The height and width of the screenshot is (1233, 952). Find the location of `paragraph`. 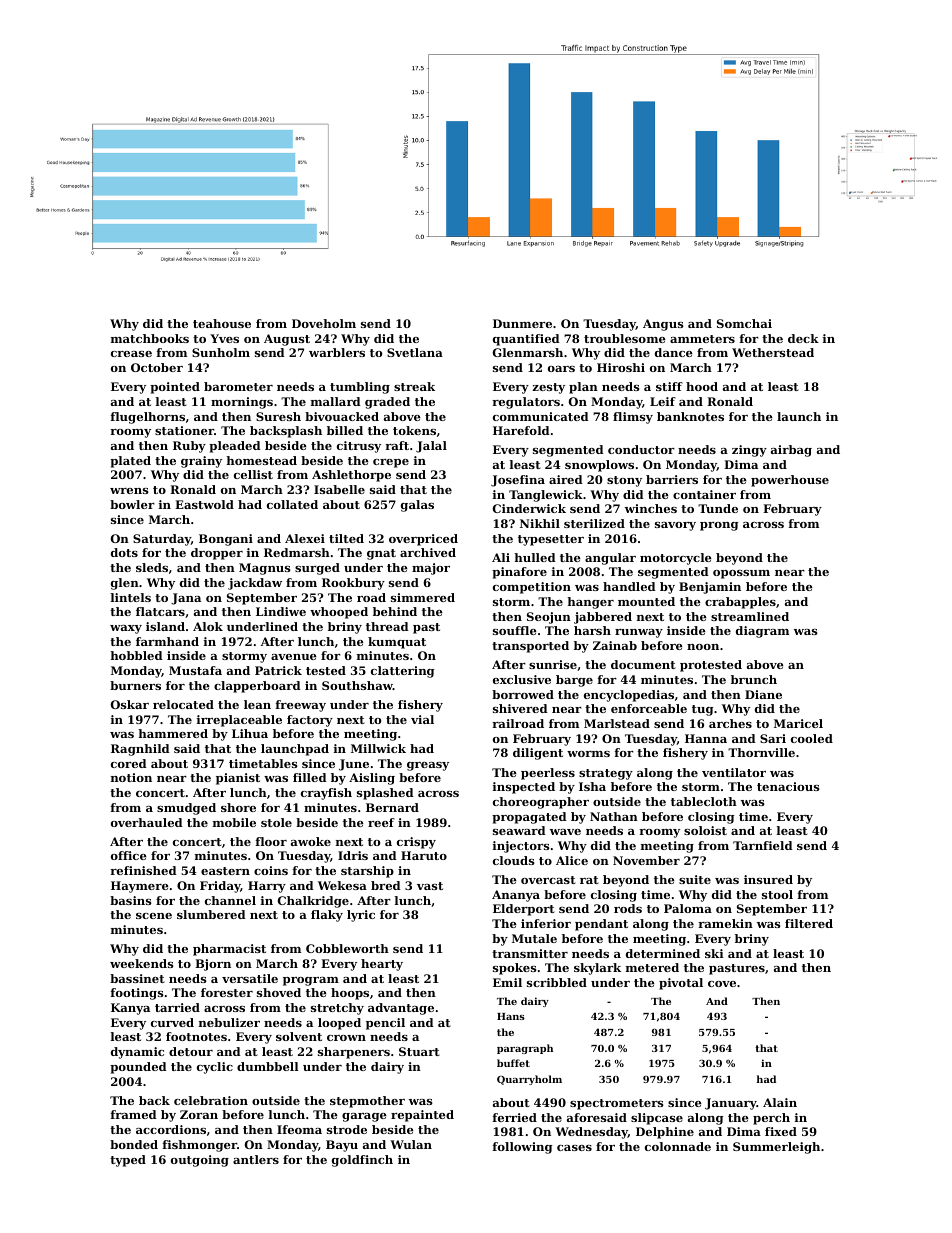

paragraph is located at coordinates (525, 1049).
